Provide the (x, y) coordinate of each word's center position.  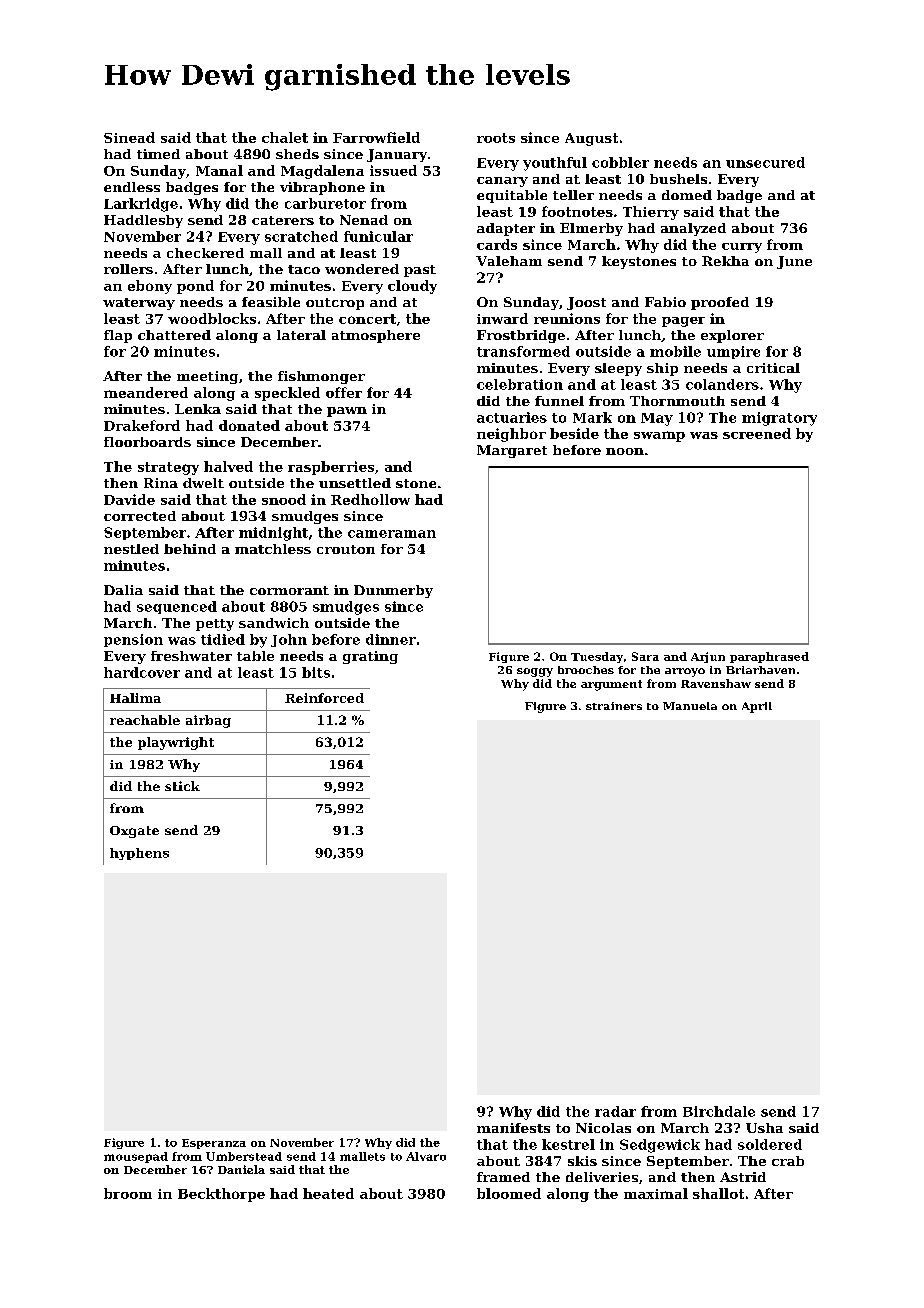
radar (615, 1111)
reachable (145, 720)
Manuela (690, 706)
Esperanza (214, 1144)
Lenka (198, 409)
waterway (139, 304)
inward (502, 318)
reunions (567, 318)
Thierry (651, 213)
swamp (659, 436)
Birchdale (719, 1111)
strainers (614, 706)
